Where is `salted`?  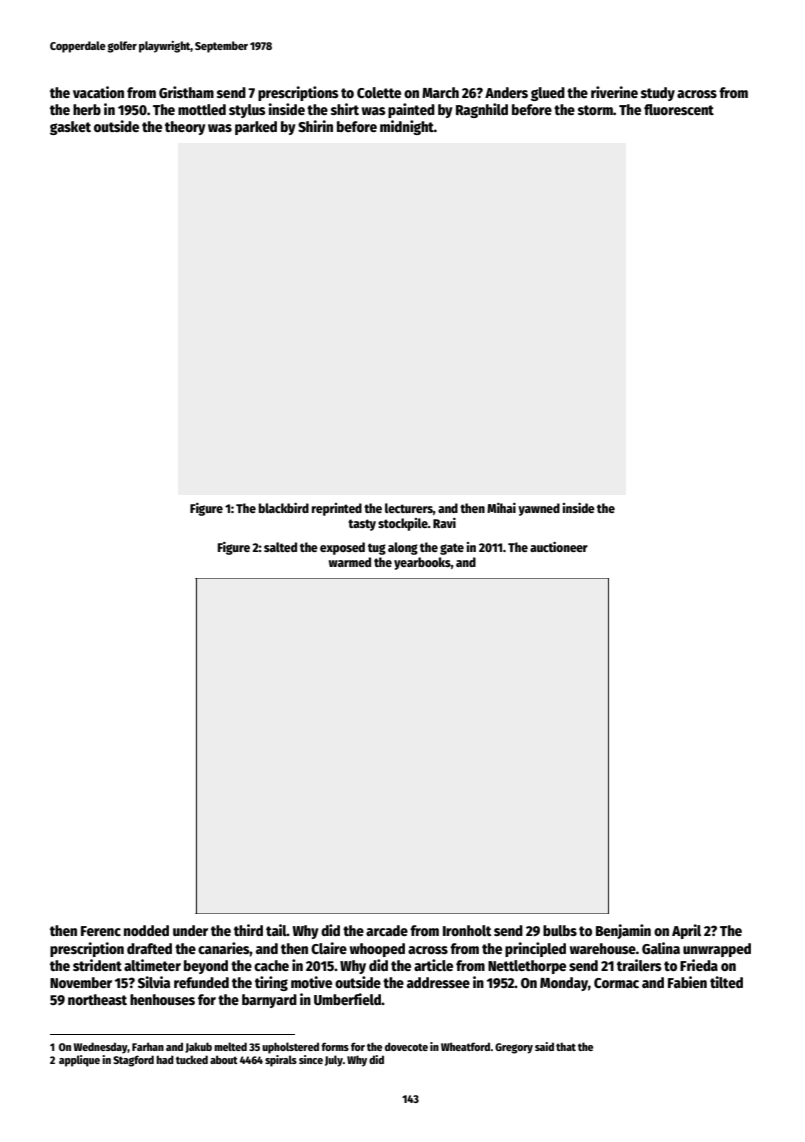
salted is located at coordinates (280, 547).
